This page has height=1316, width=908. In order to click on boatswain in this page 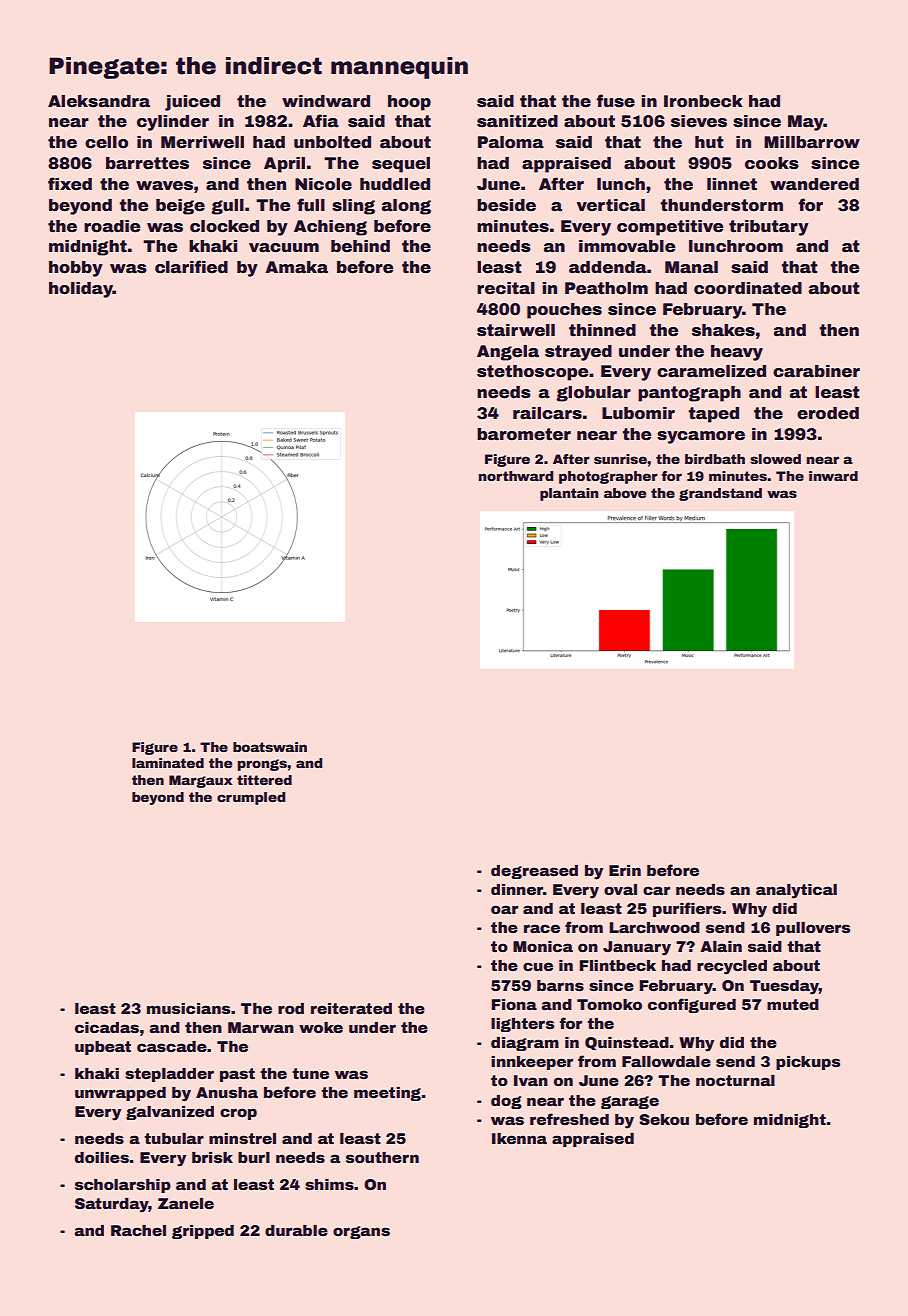, I will do `click(270, 747)`.
